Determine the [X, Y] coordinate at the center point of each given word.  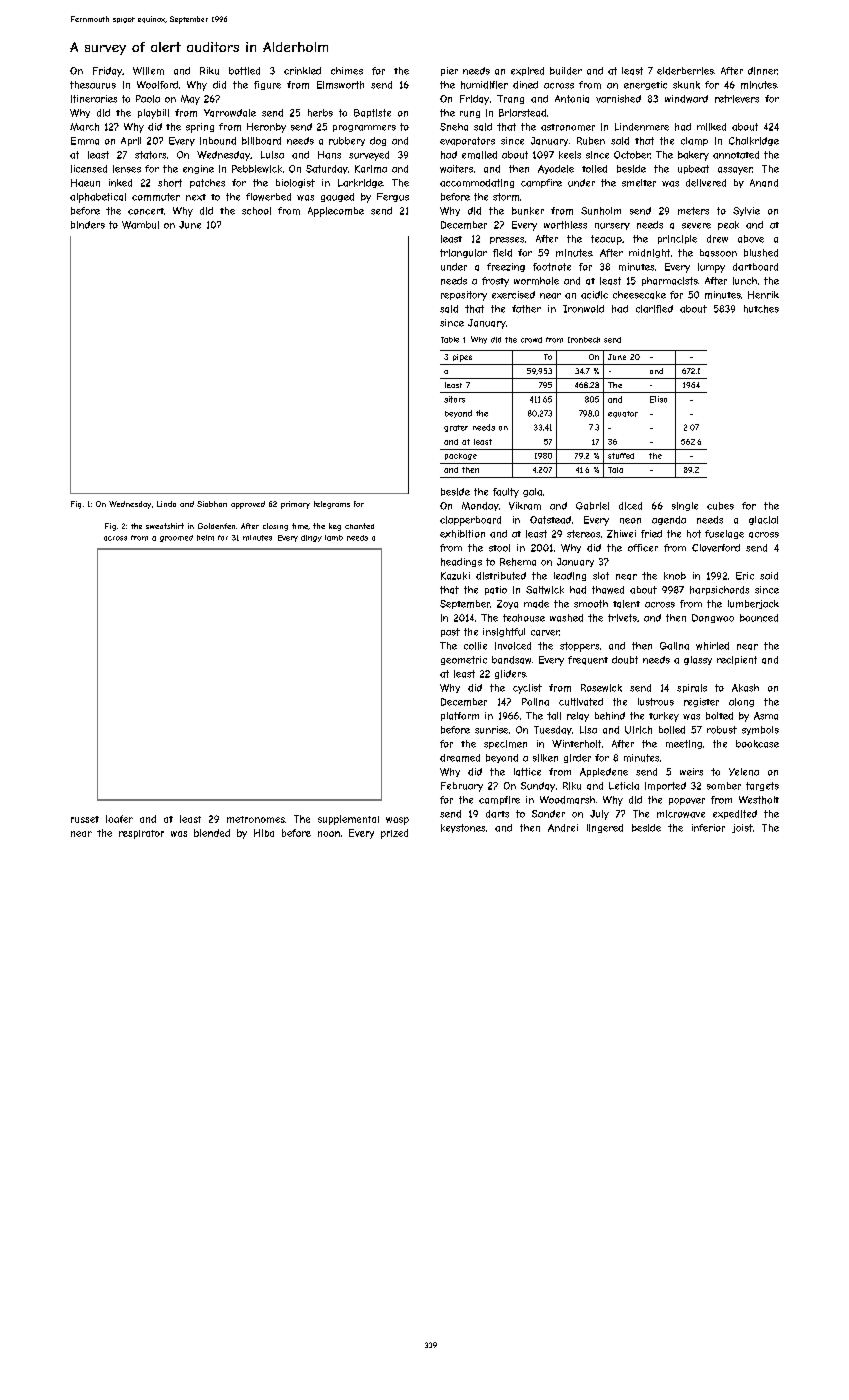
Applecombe [336, 212]
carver [545, 633]
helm [205, 538]
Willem [148, 71]
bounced [759, 618]
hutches [761, 309]
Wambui [140, 225]
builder [566, 71]
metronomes [256, 819]
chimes [347, 71]
